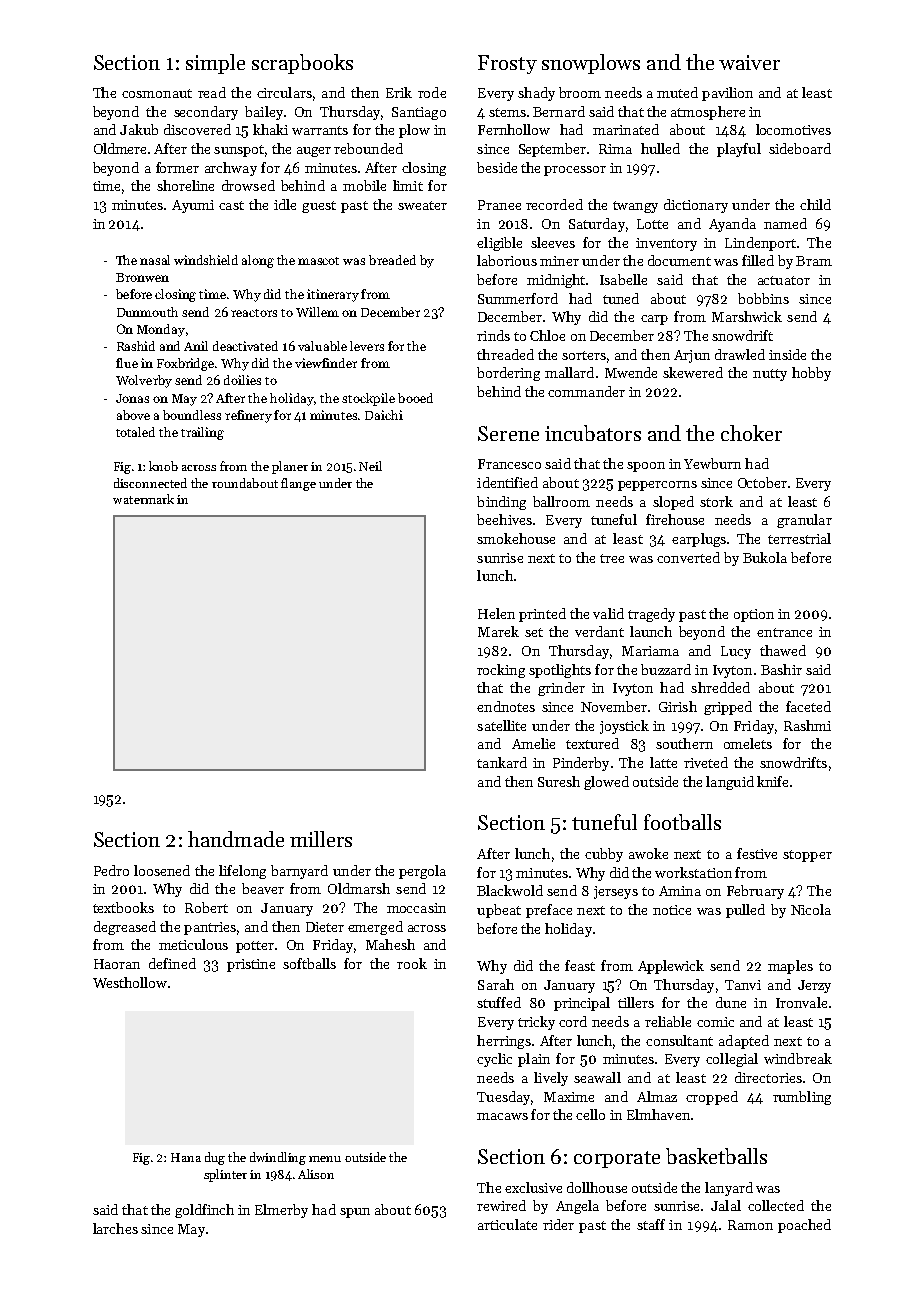  What do you see at coordinates (204, 1211) in the page?
I see `goldfinch` at bounding box center [204, 1211].
